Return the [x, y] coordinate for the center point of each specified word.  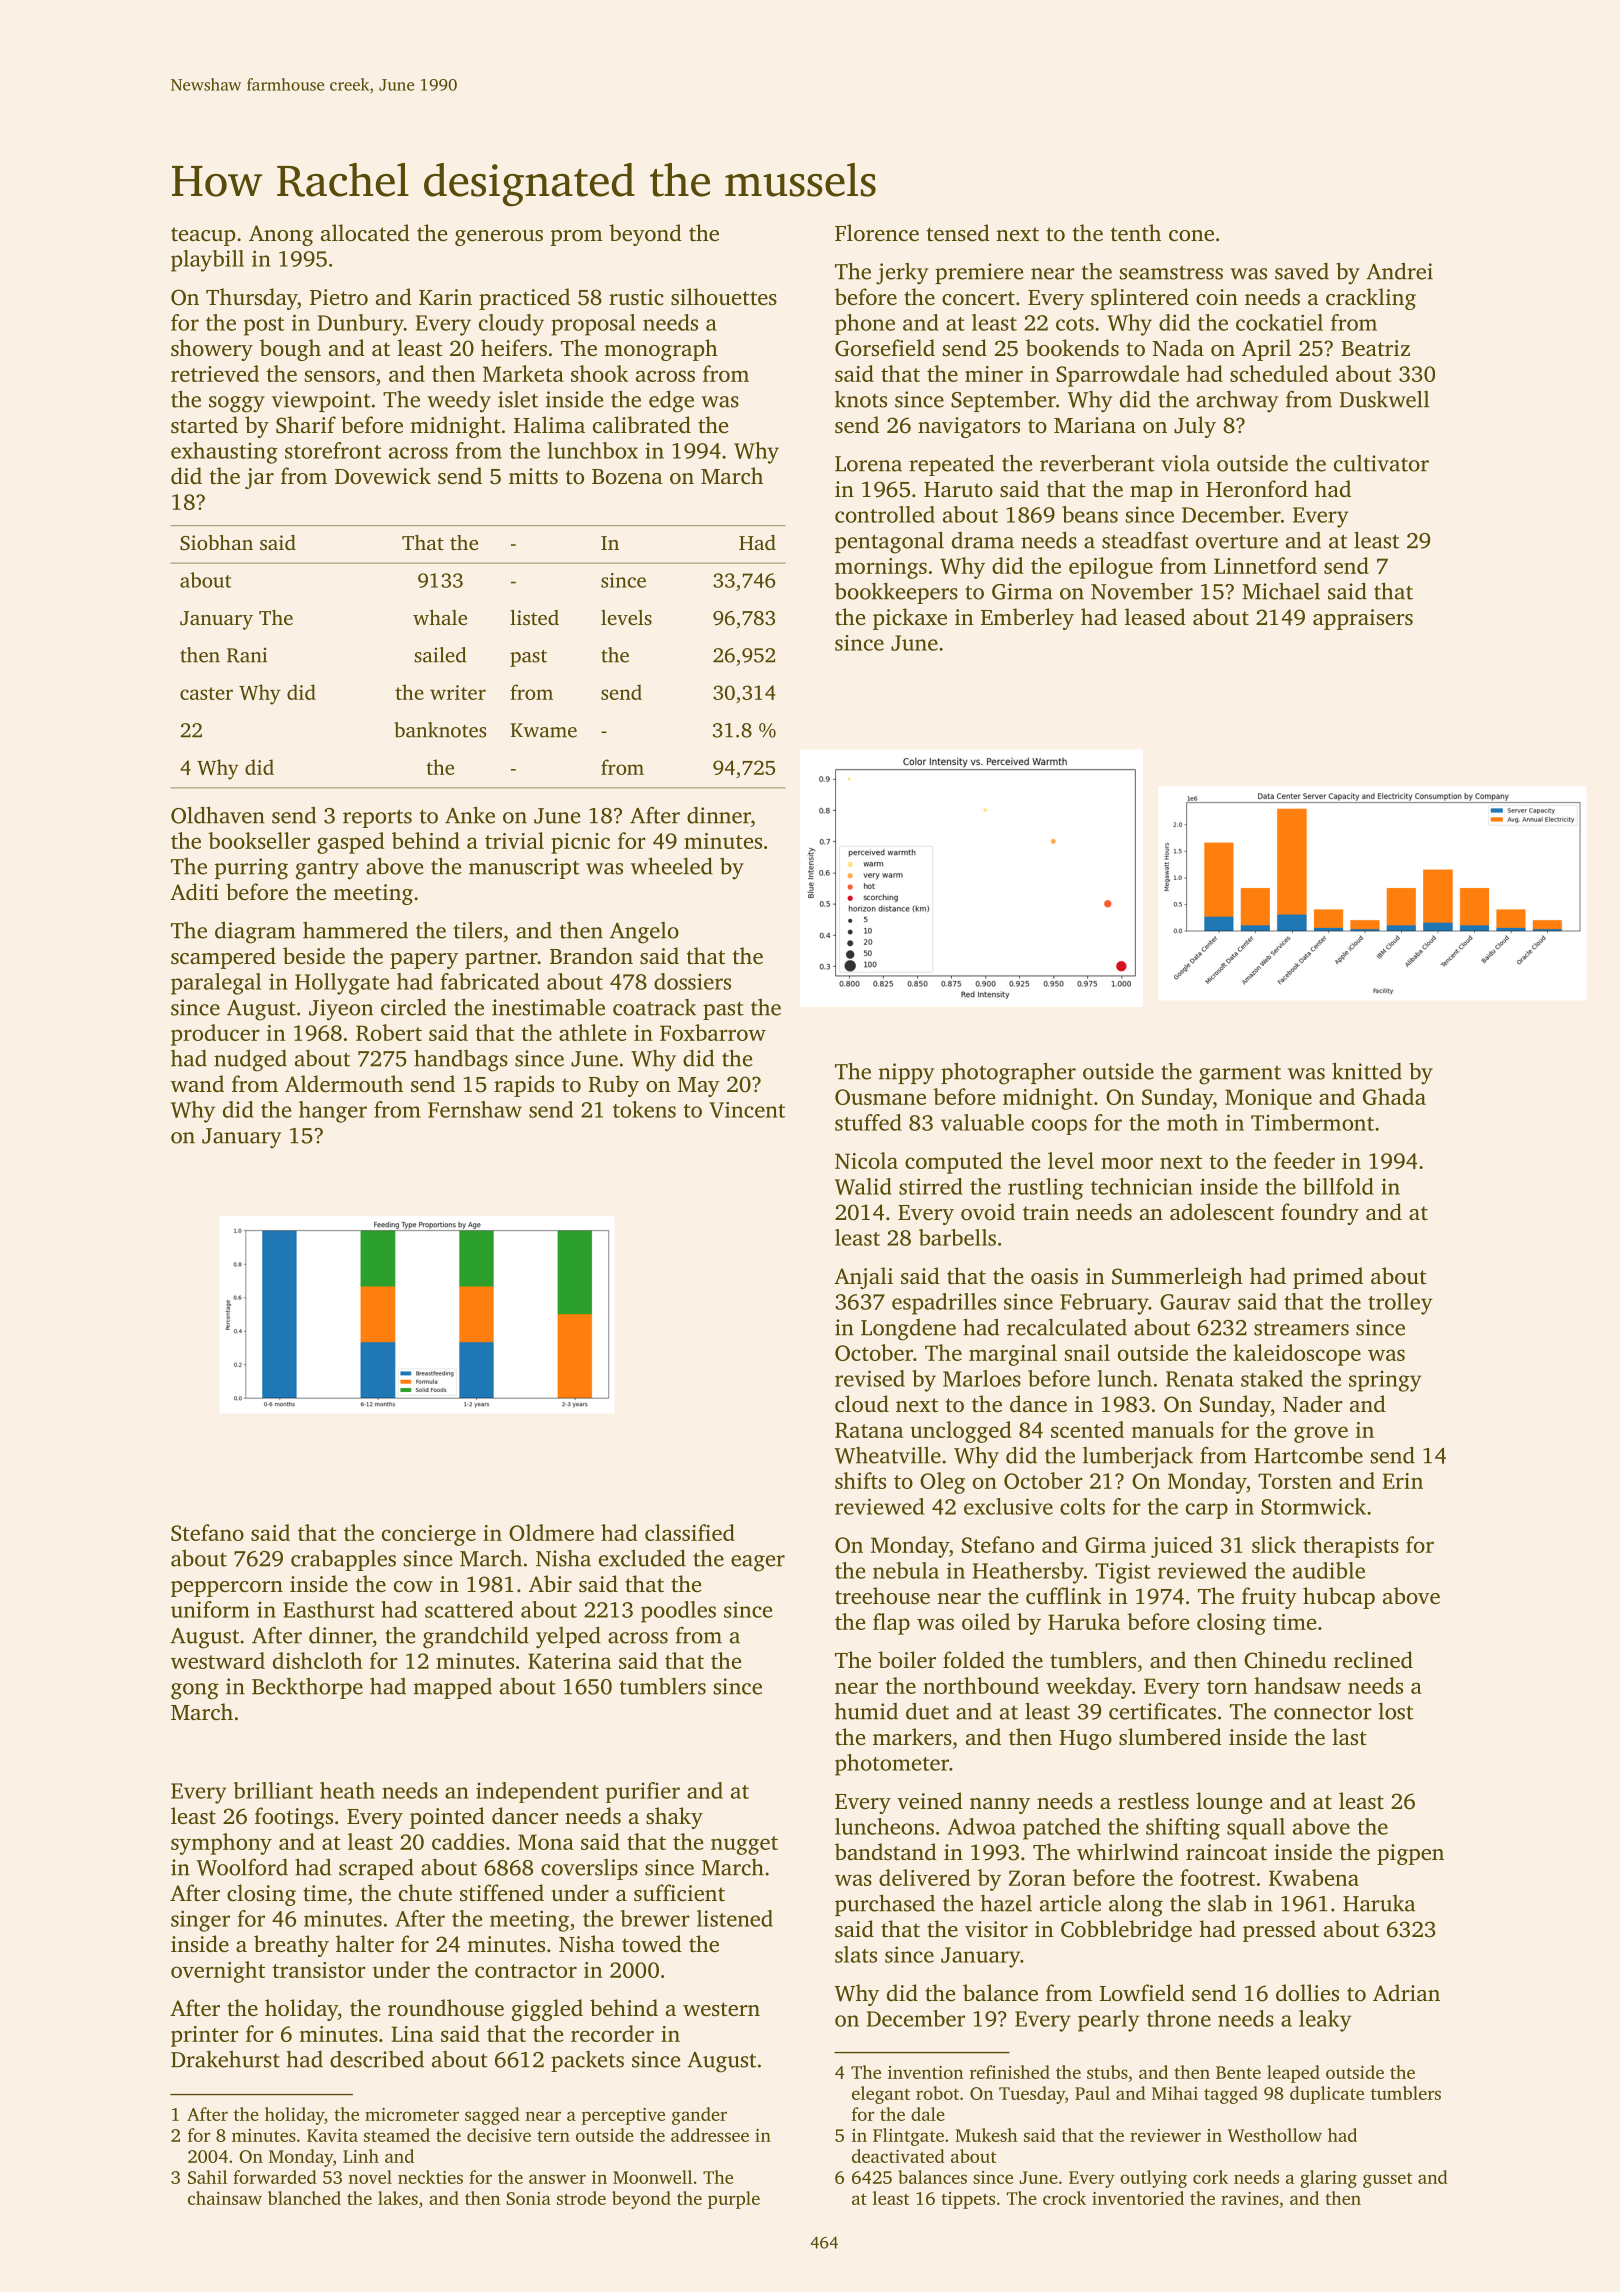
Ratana [869, 1430]
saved [1302, 271]
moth [1192, 1122]
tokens [644, 1109]
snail [1087, 1352]
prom [577, 238]
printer [205, 2036]
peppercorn [227, 1589]
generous [499, 238]
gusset [1387, 2180]
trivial [514, 840]
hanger [333, 1112]
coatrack [654, 1007]
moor [1127, 1163]
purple [734, 2200]
